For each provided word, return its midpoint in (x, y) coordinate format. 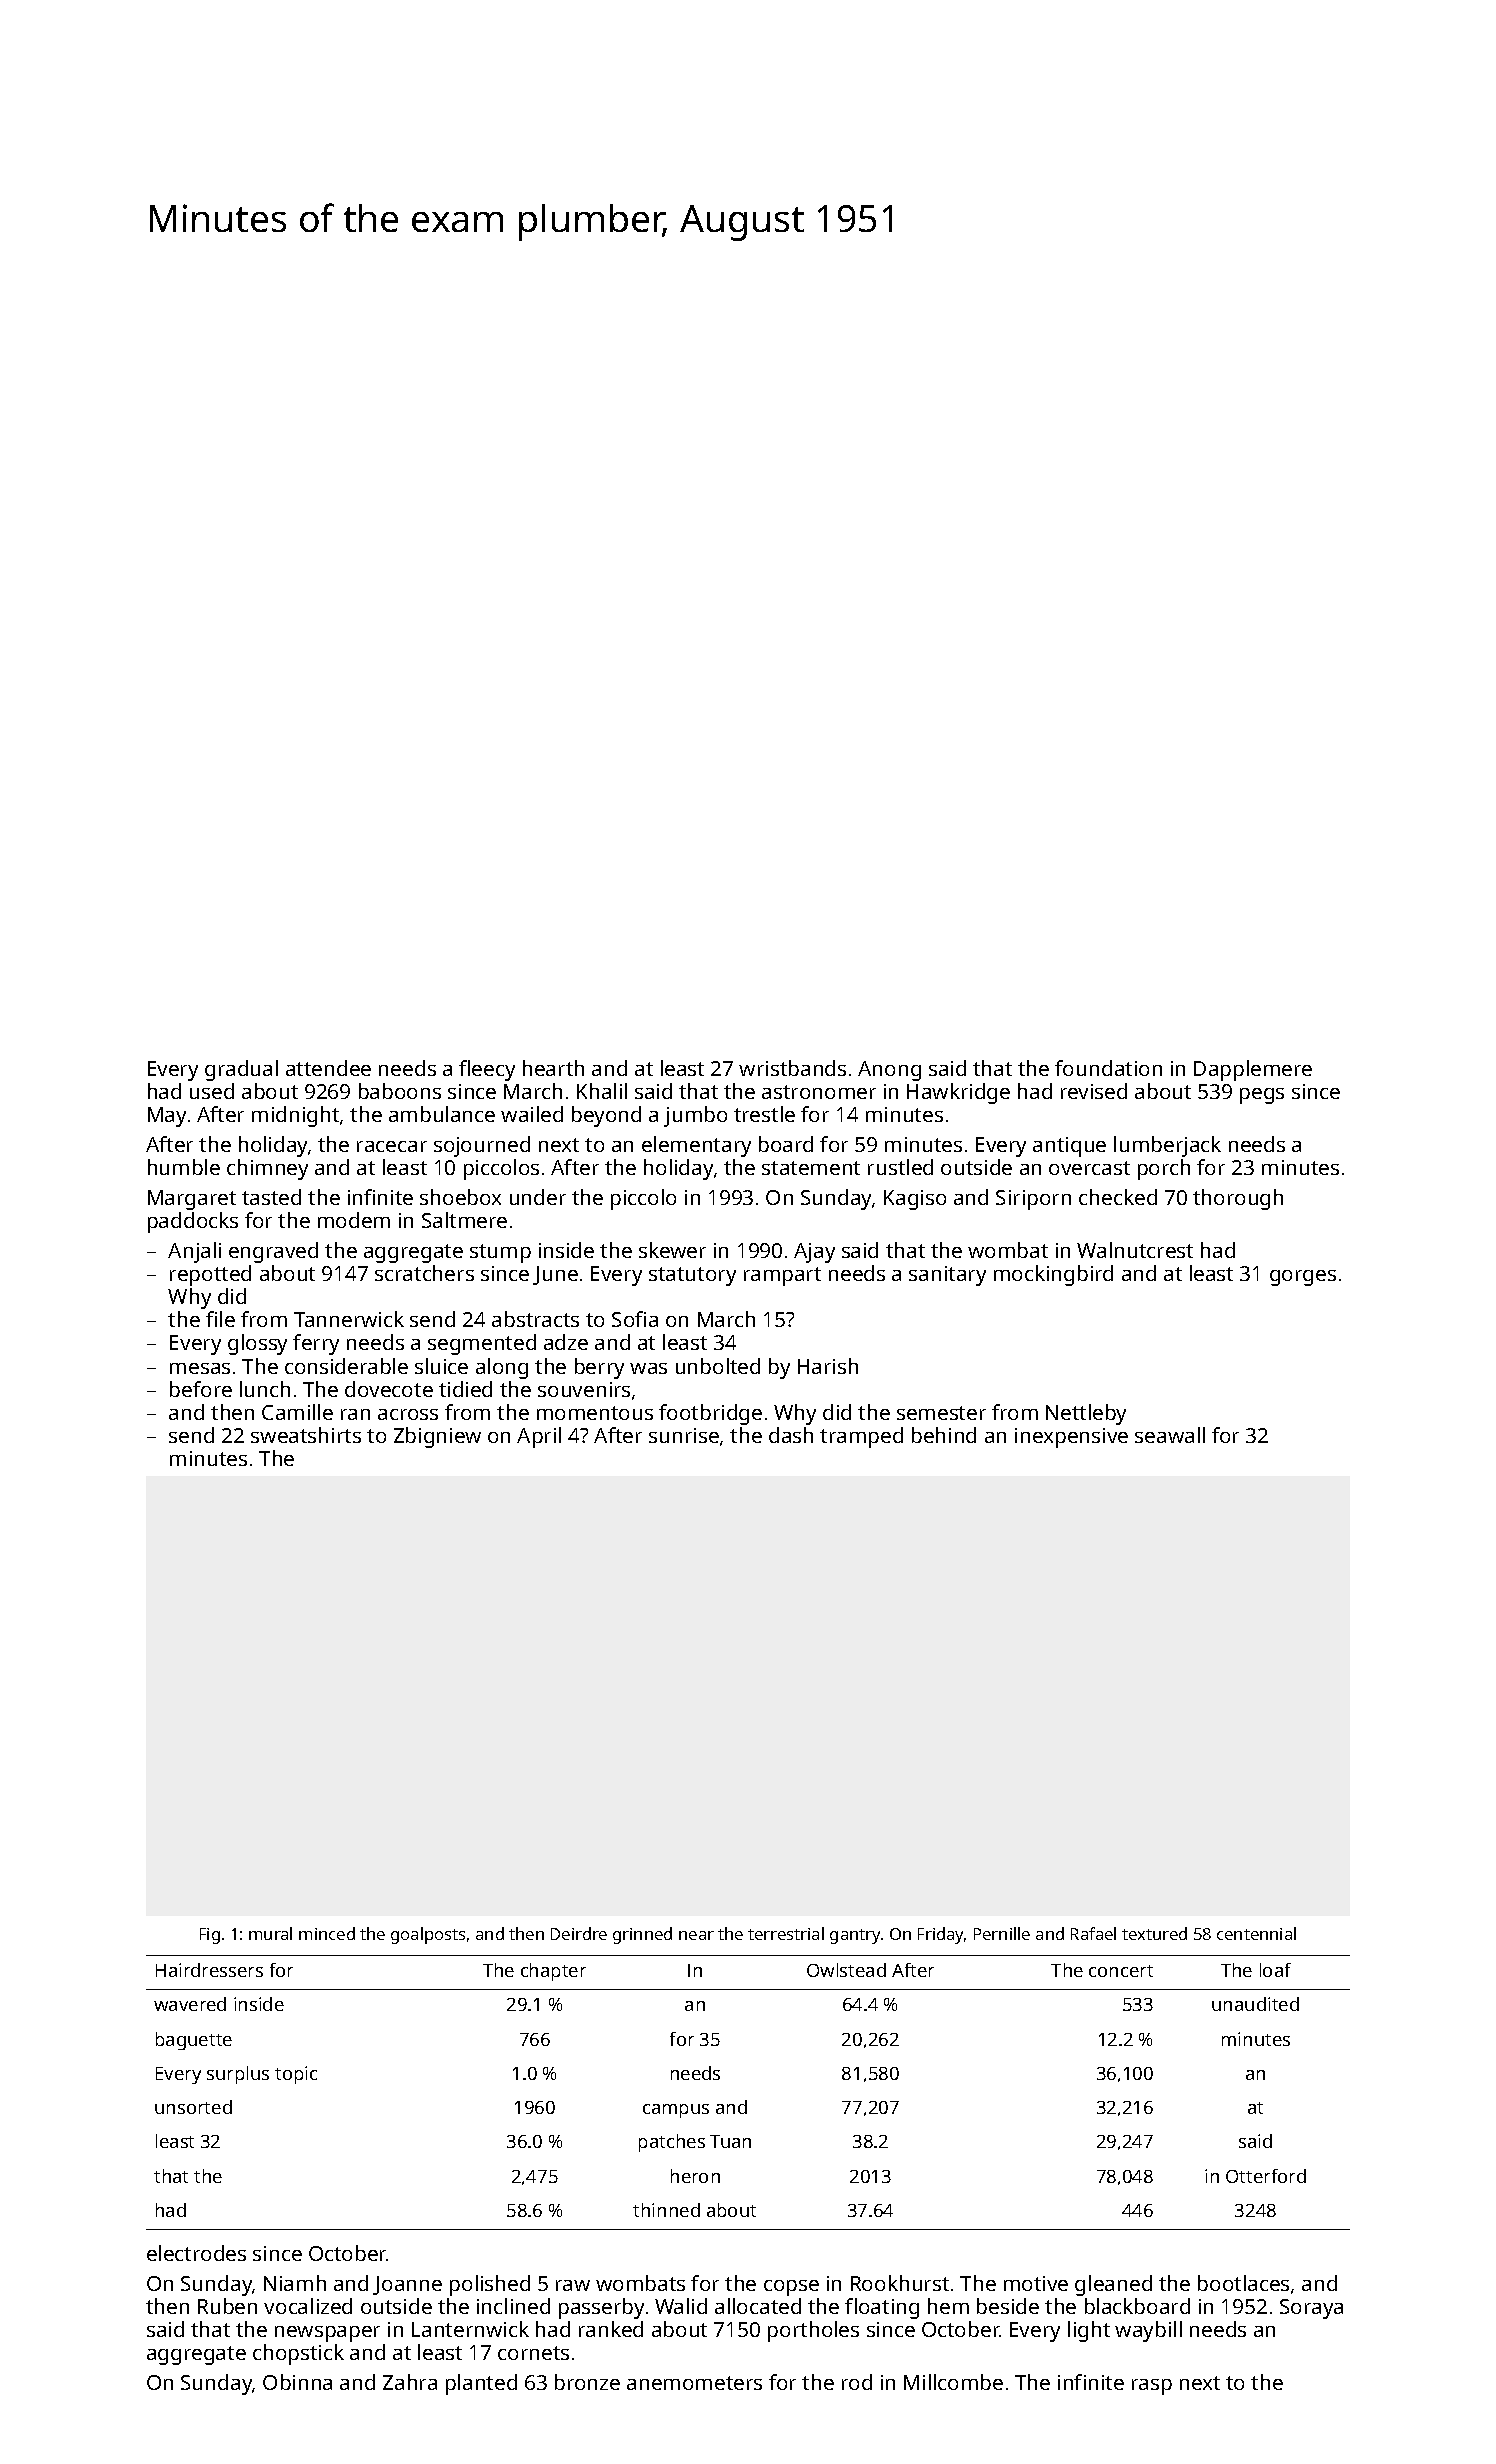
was (648, 1368)
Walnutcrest (1135, 1250)
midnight (295, 1116)
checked (1118, 1197)
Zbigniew (437, 1437)
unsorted (193, 2107)
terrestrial (786, 1933)
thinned (666, 2210)
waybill (1148, 2331)
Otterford (1266, 2176)
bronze (587, 2382)
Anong (889, 1071)
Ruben (227, 2306)
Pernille (1002, 1933)
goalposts (428, 1935)
